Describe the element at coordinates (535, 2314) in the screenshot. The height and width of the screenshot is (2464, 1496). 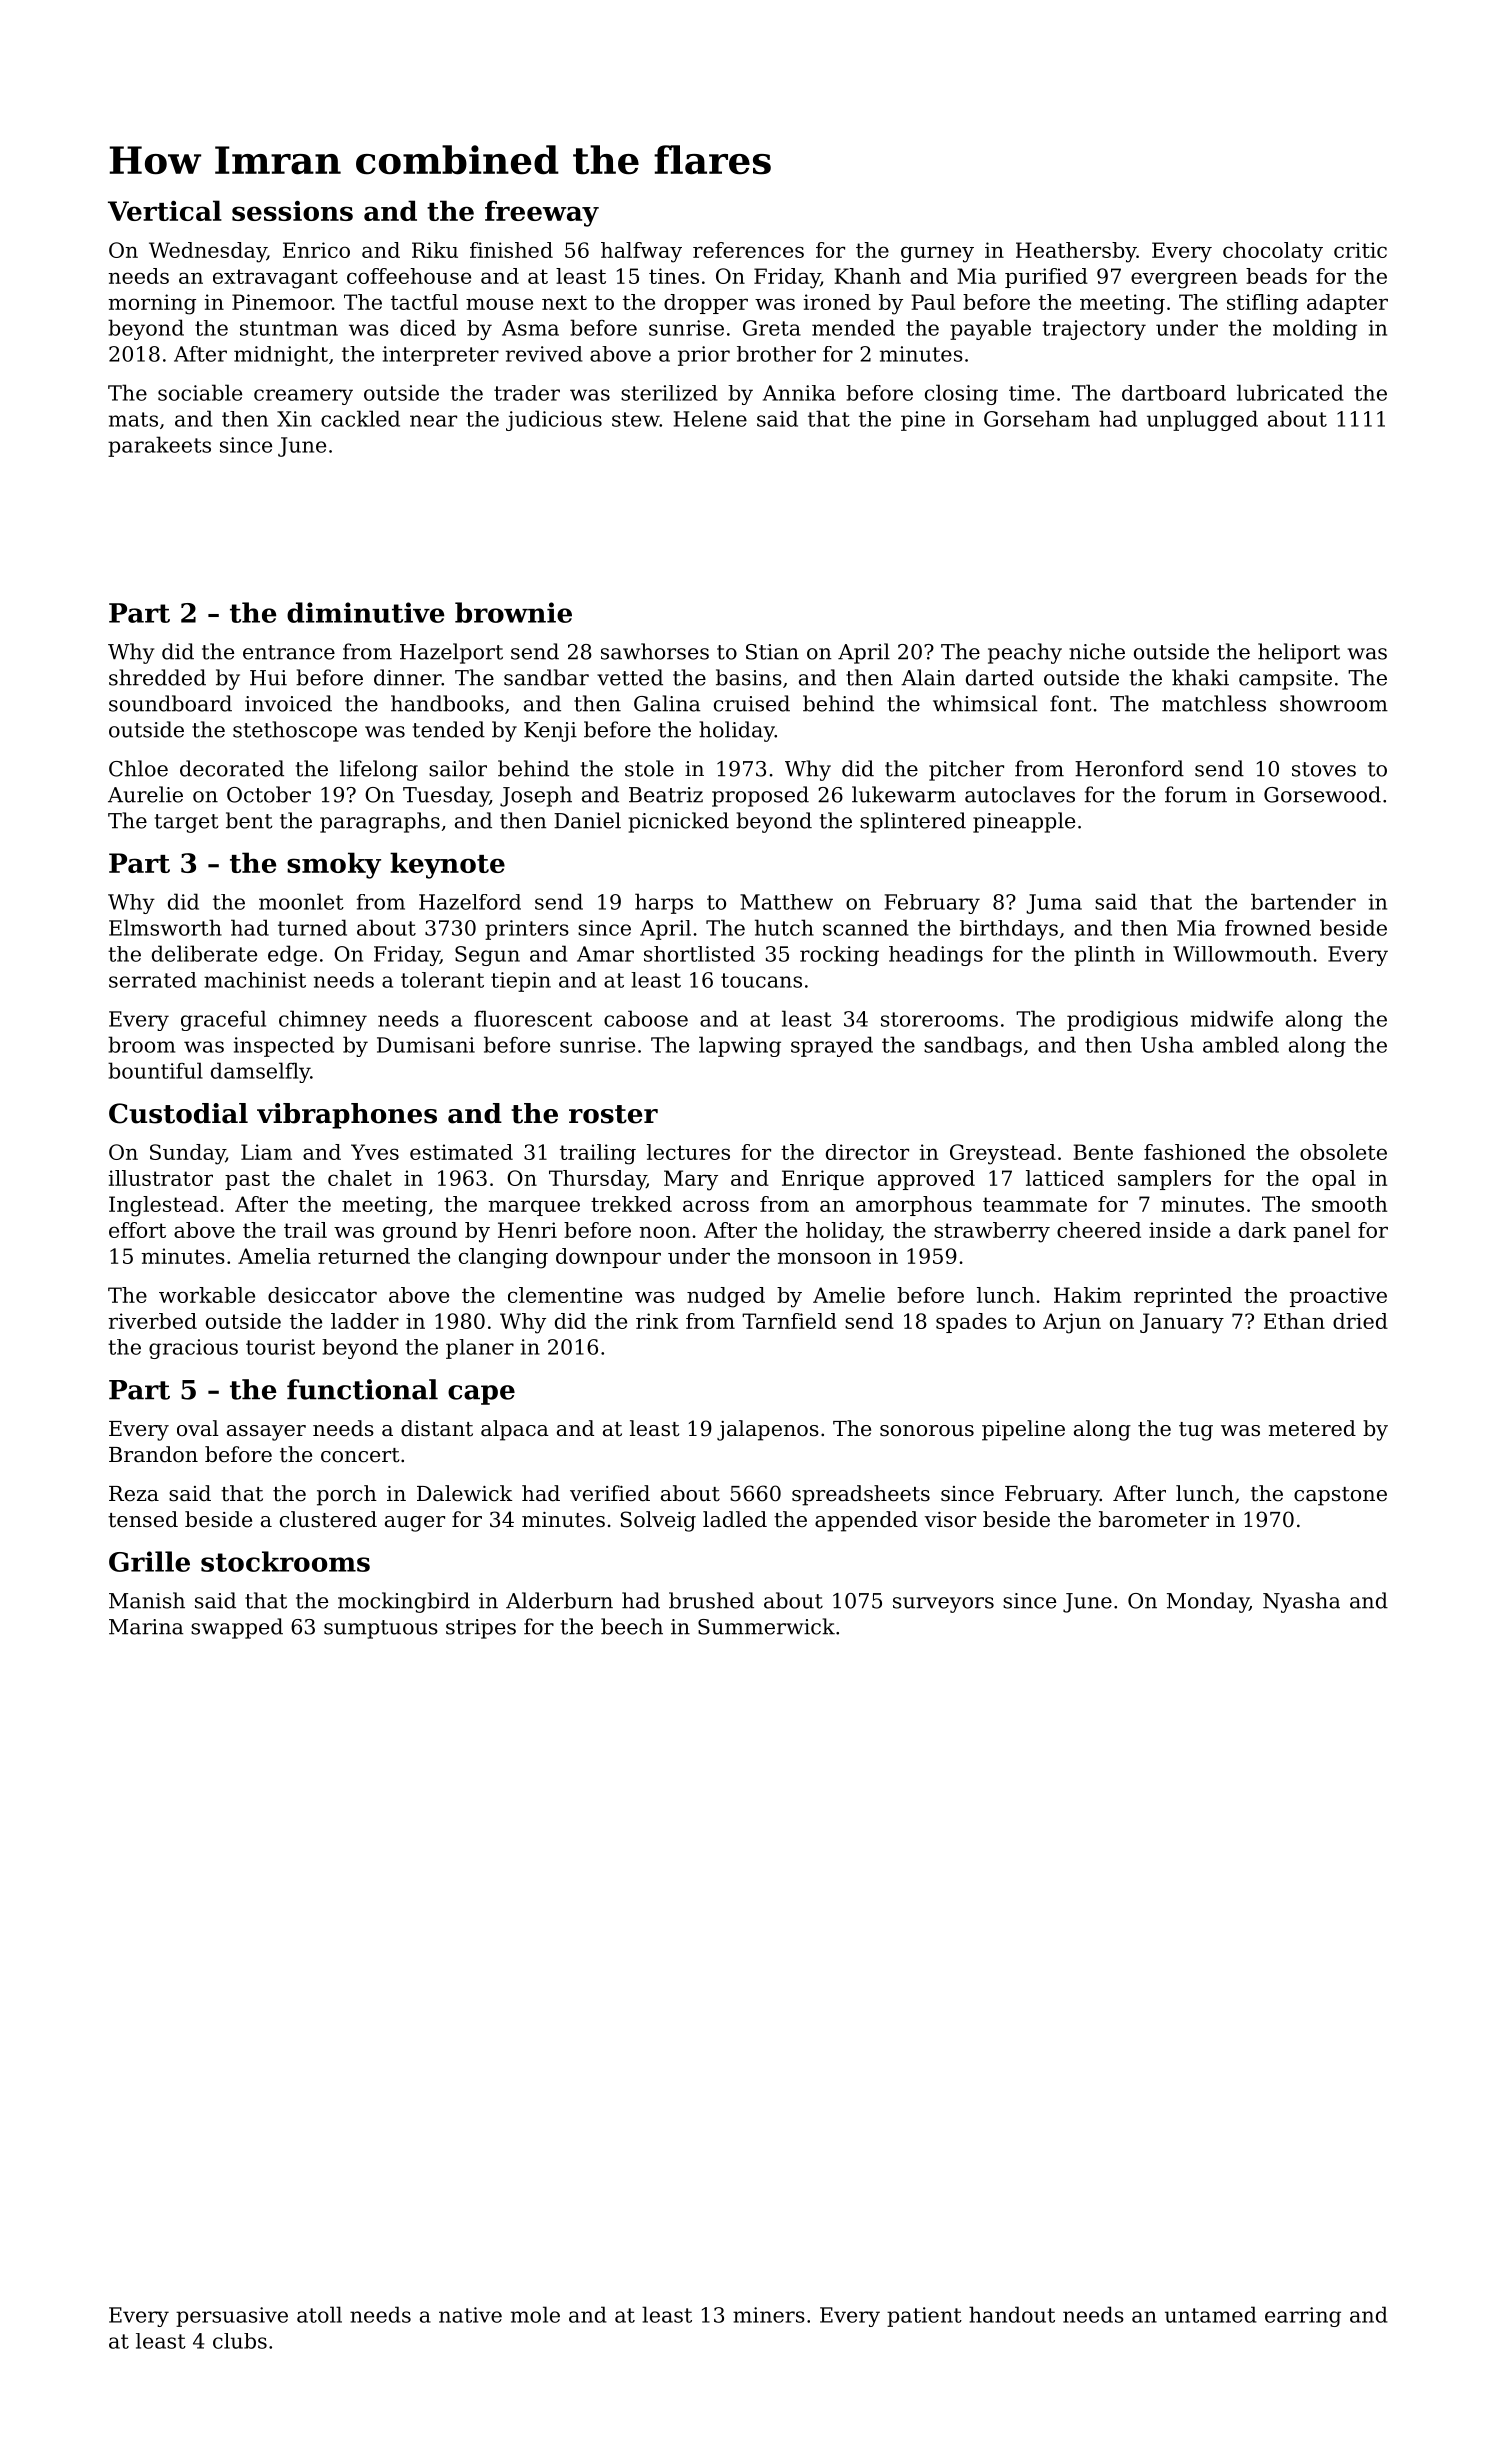
I see `mole` at that location.
